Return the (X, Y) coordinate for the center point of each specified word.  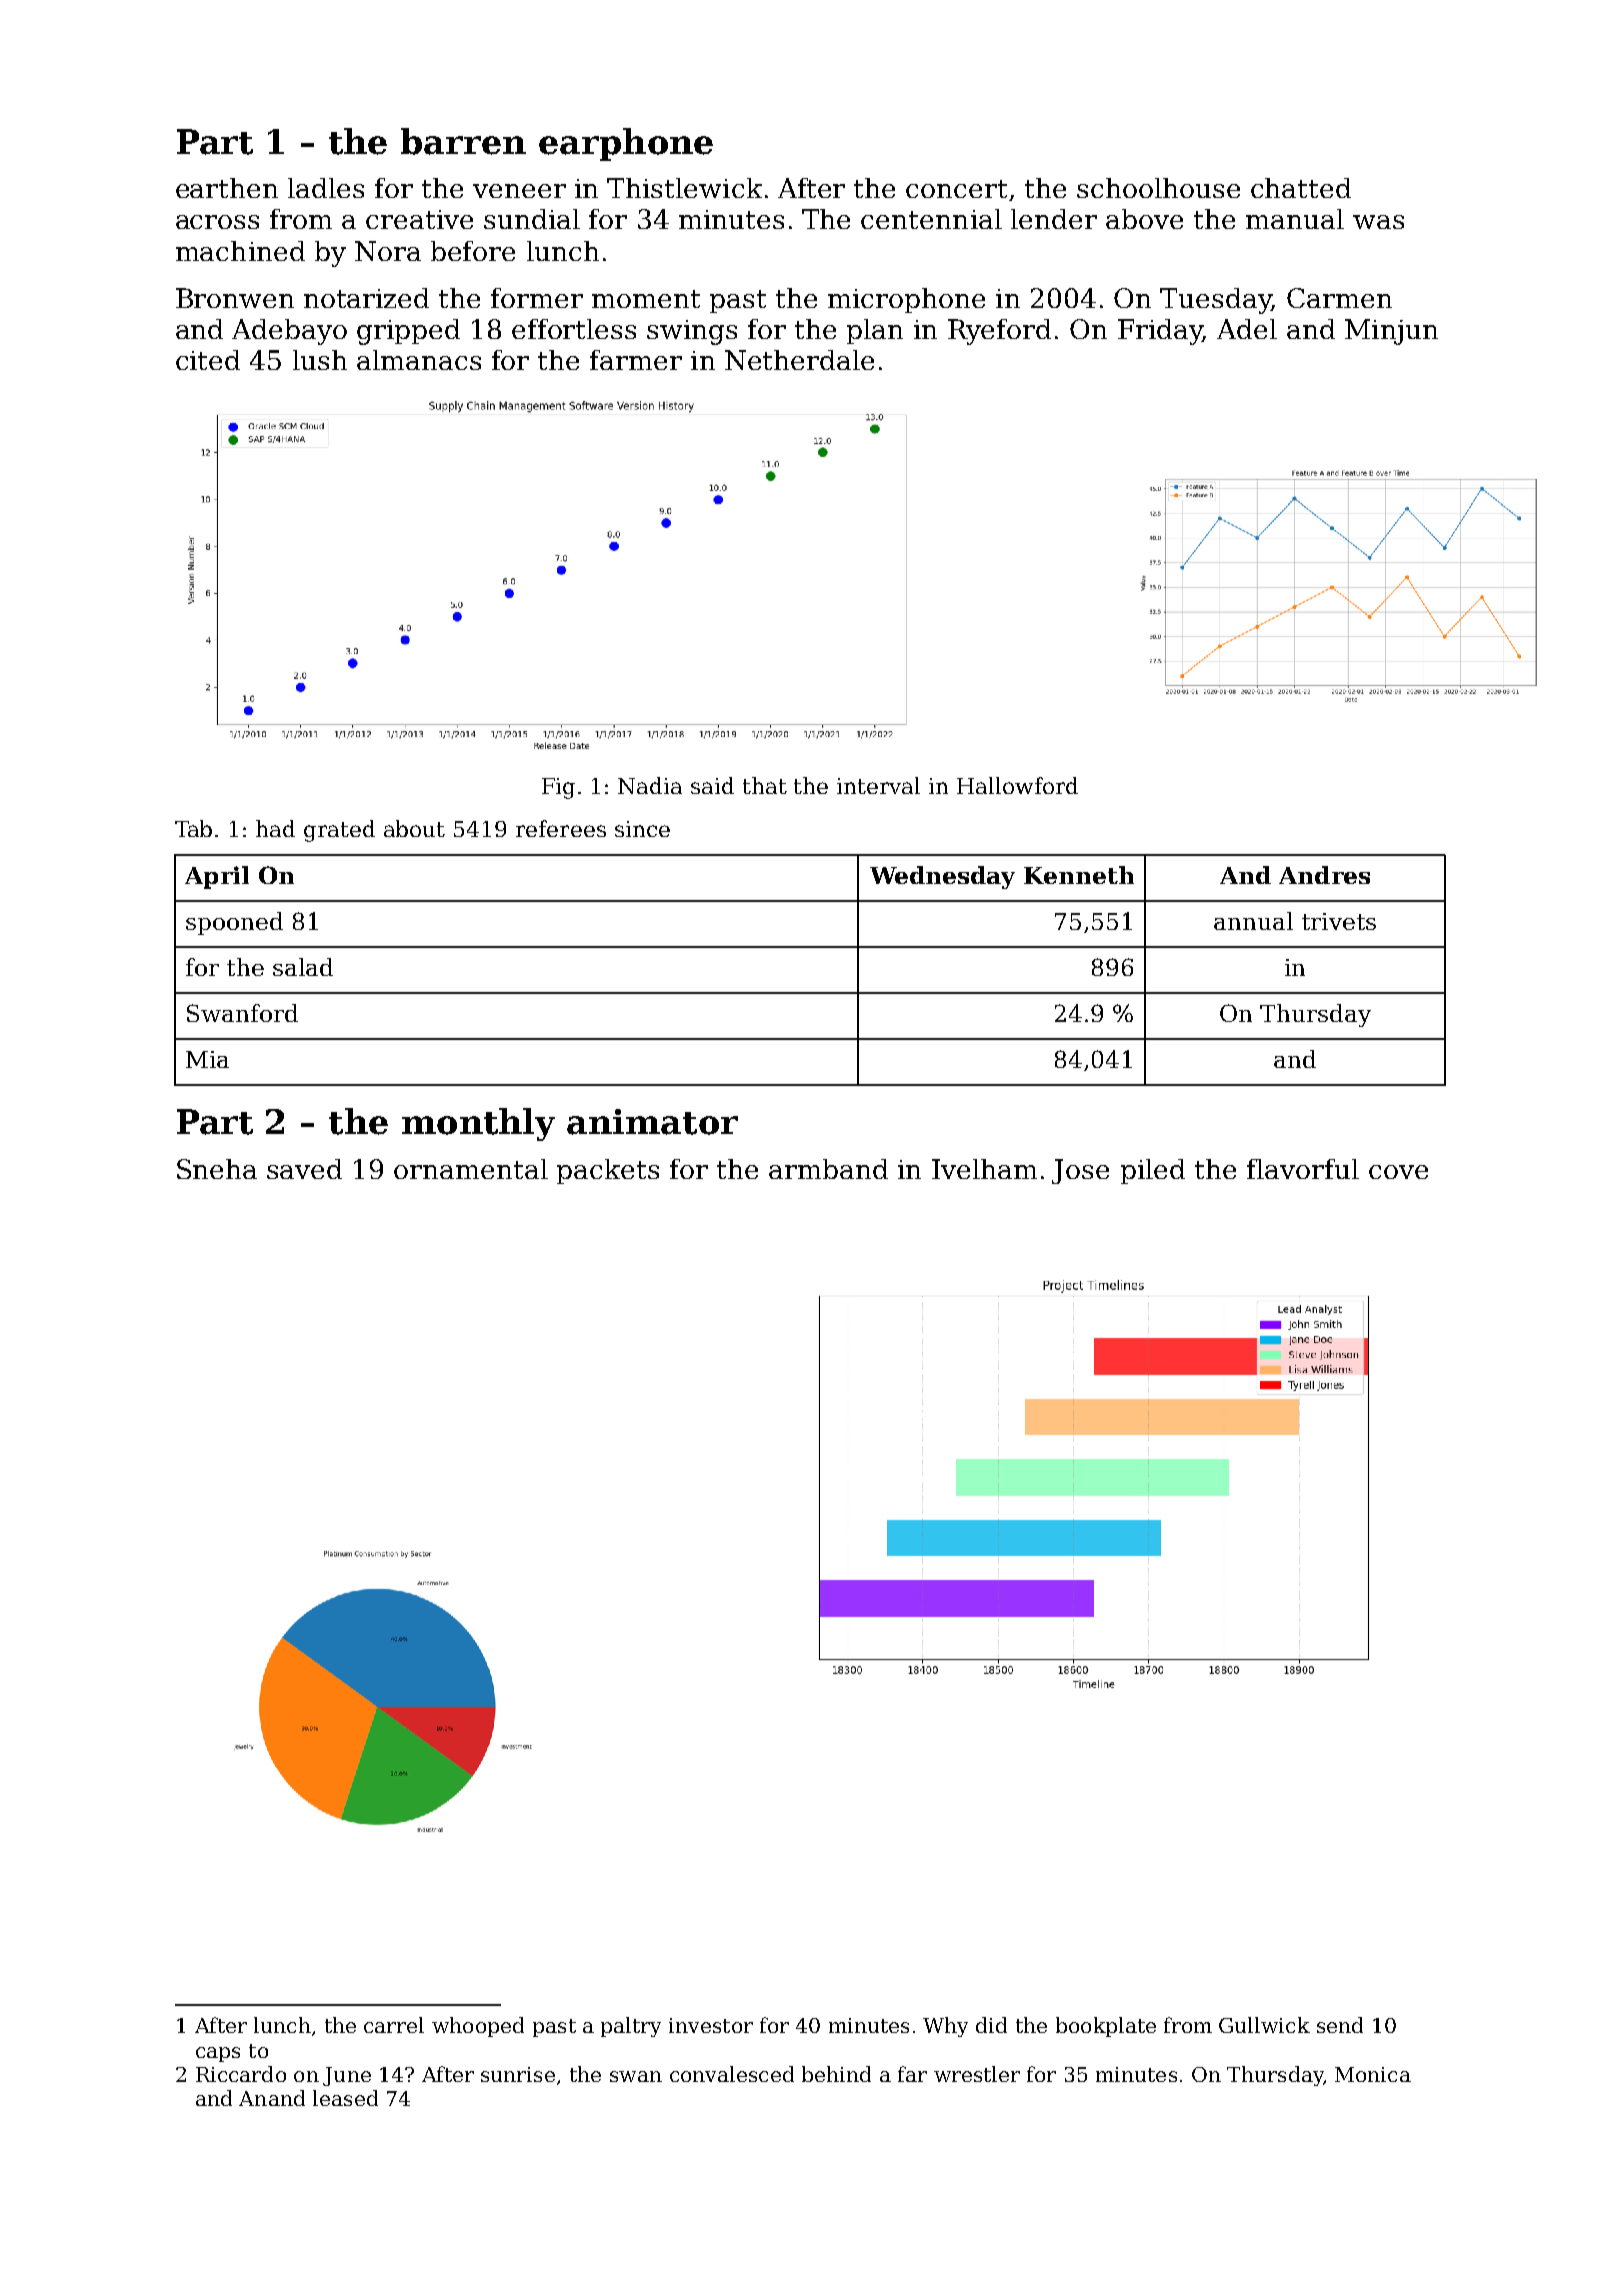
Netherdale (799, 360)
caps (218, 2054)
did (991, 2025)
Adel (1247, 329)
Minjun (1391, 332)
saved (304, 1169)
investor (711, 2025)
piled (1153, 1171)
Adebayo (289, 332)
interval (878, 785)
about (414, 828)
